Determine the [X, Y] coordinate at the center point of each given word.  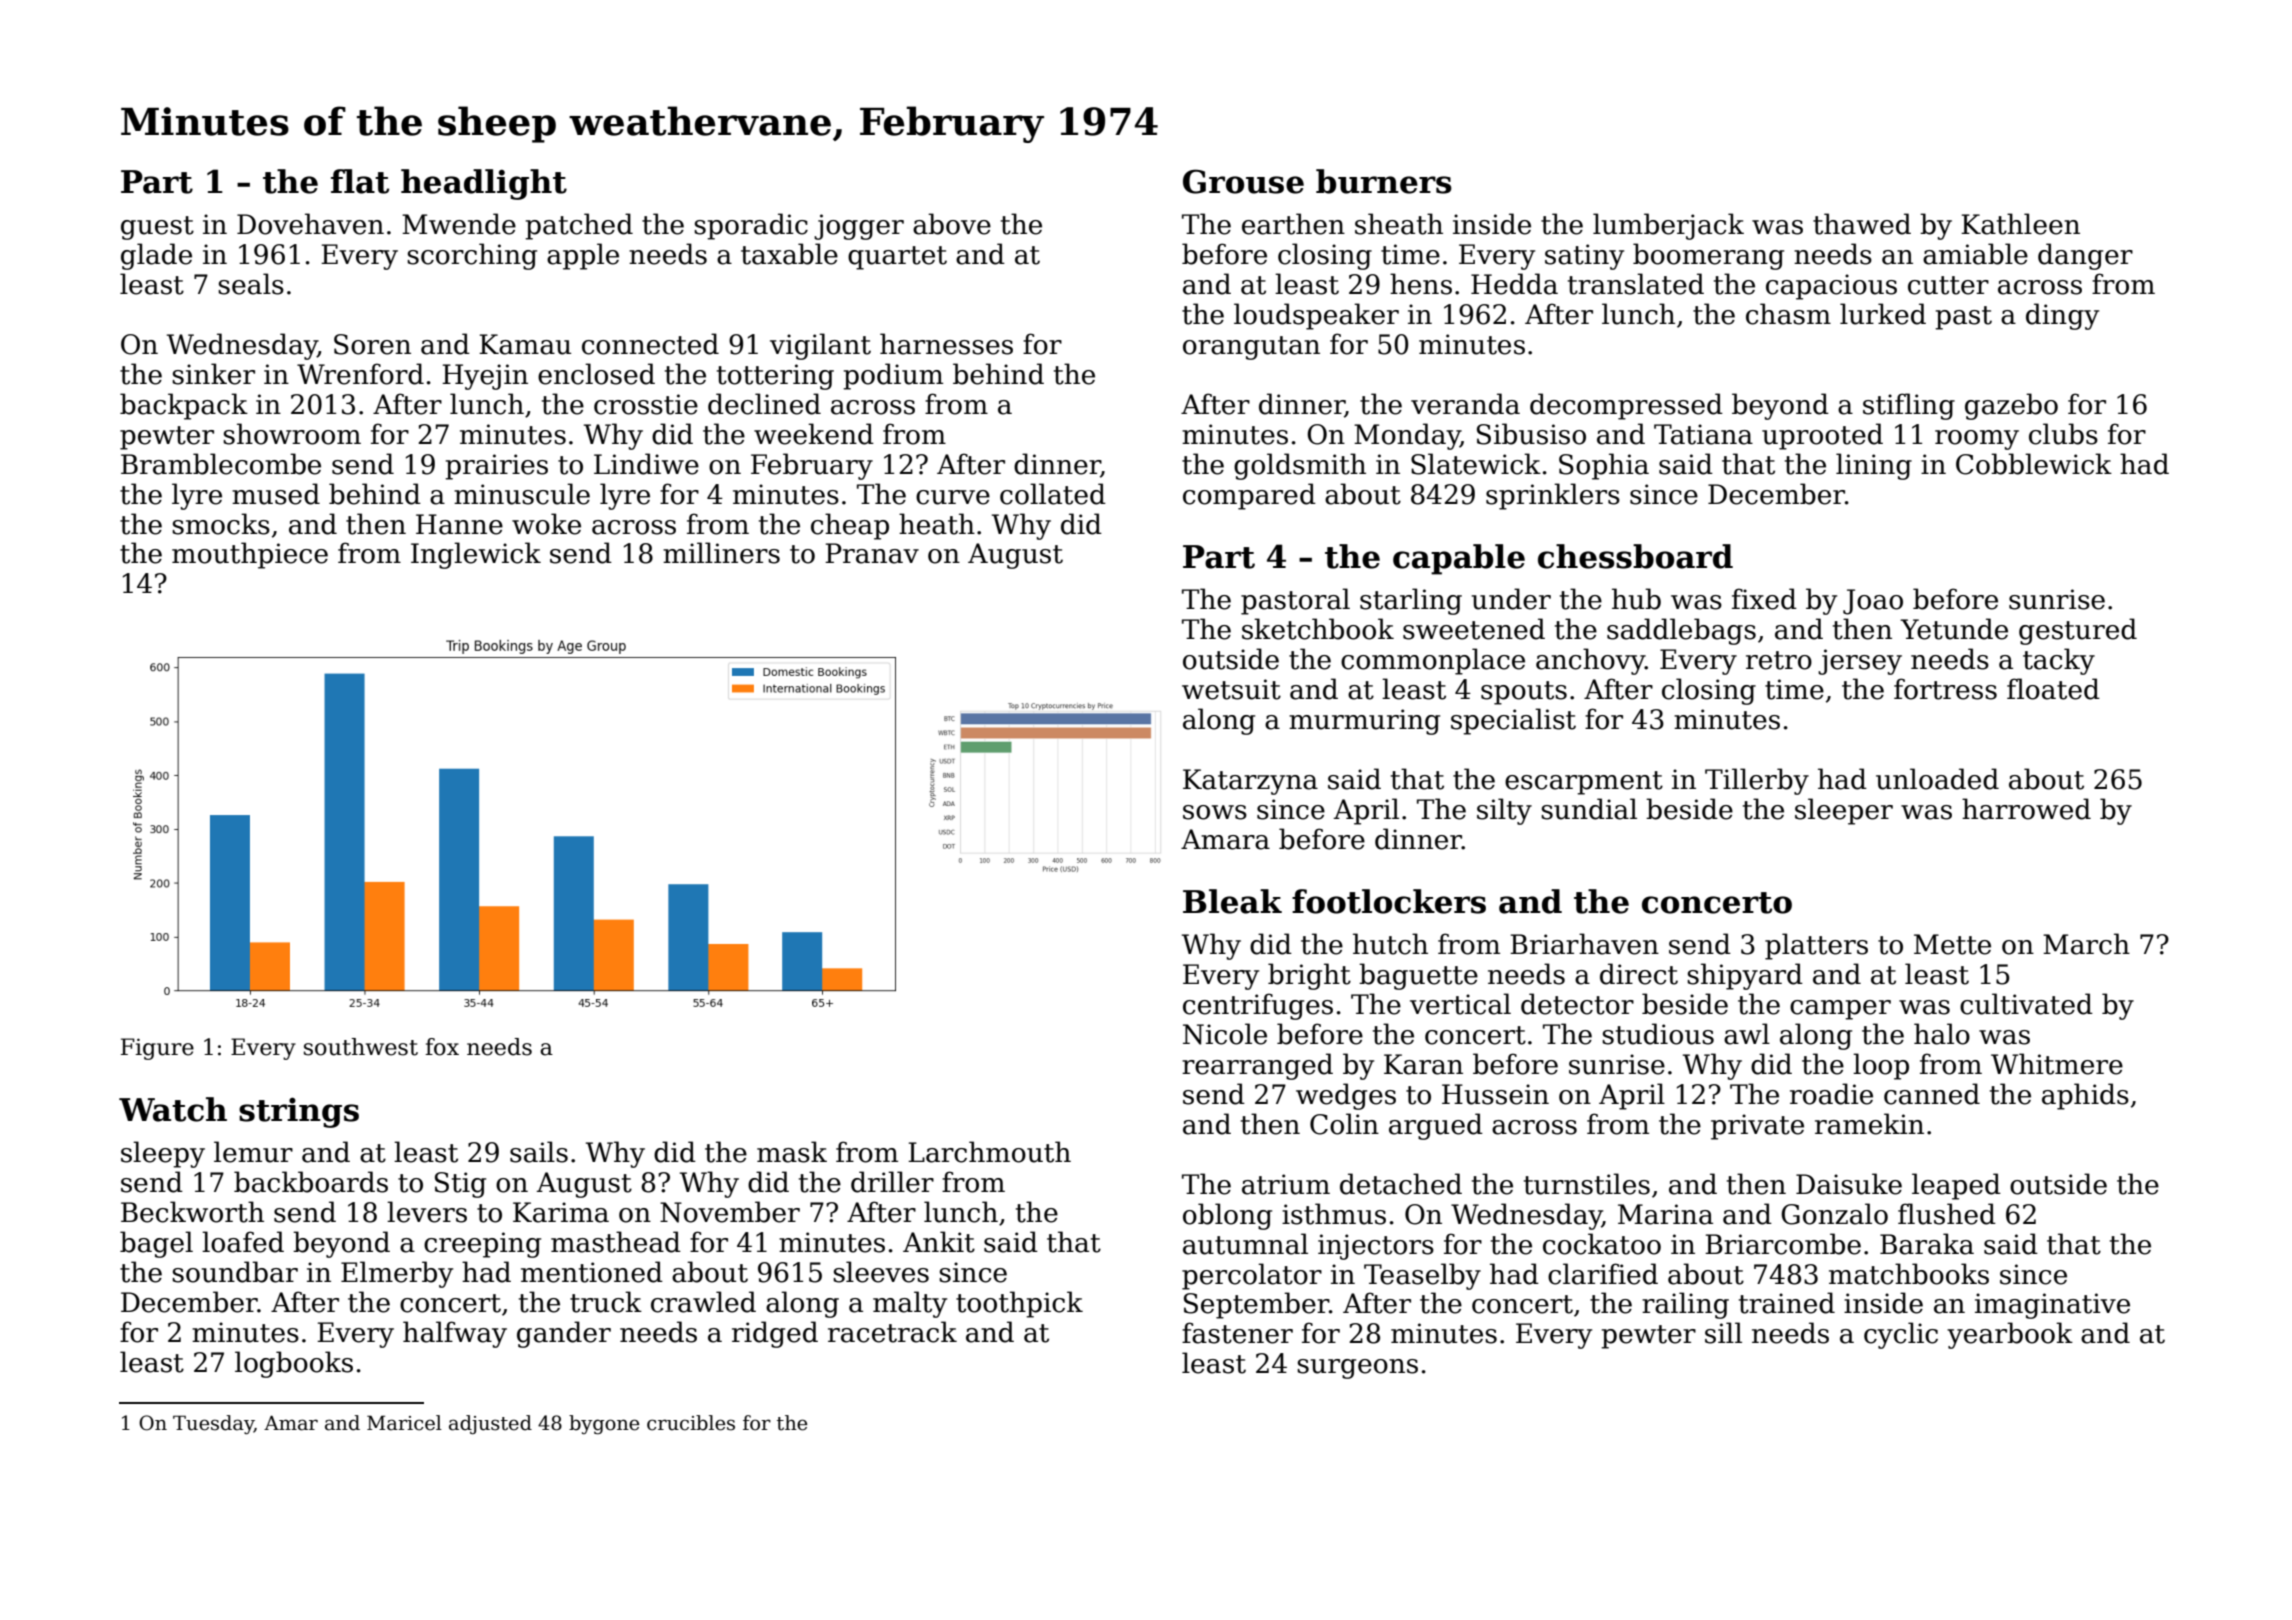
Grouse [1243, 181]
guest [157, 228]
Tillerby [1757, 781]
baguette [1418, 976]
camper [1840, 1010]
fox [442, 1047]
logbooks [294, 1364]
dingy [2062, 316]
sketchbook [1318, 629]
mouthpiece [250, 555]
